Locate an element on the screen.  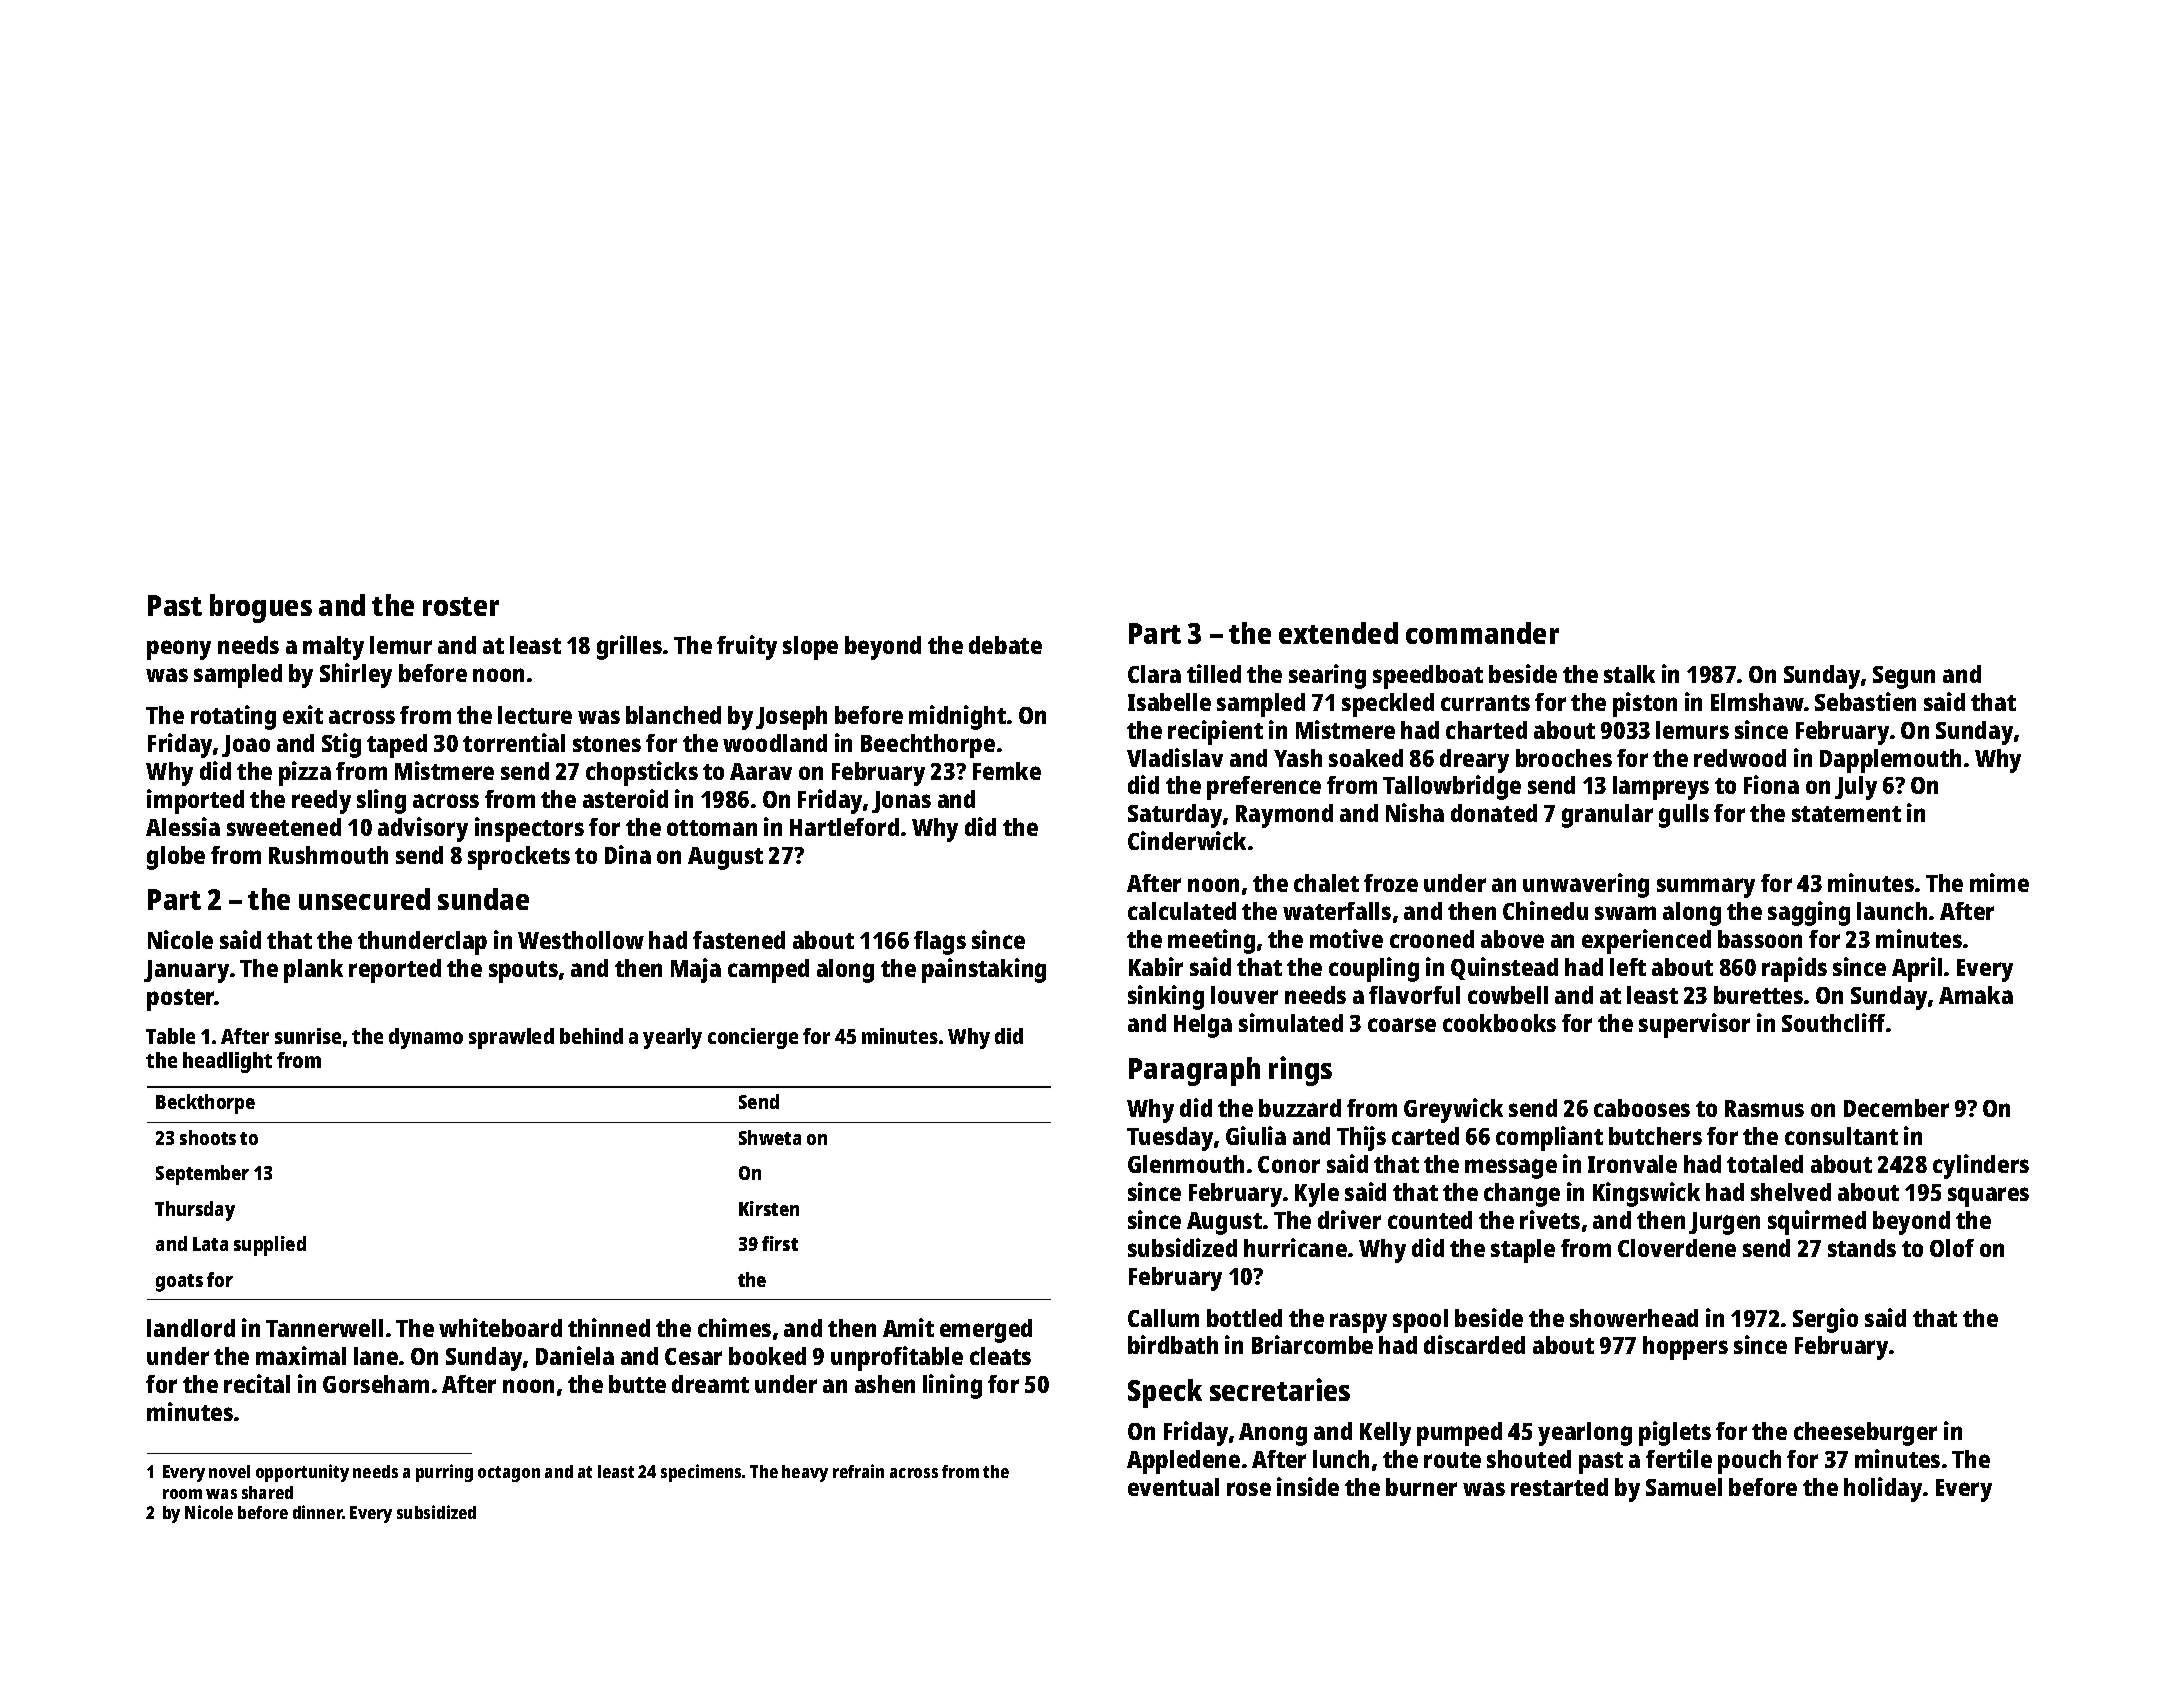
poster is located at coordinates (181, 1000).
